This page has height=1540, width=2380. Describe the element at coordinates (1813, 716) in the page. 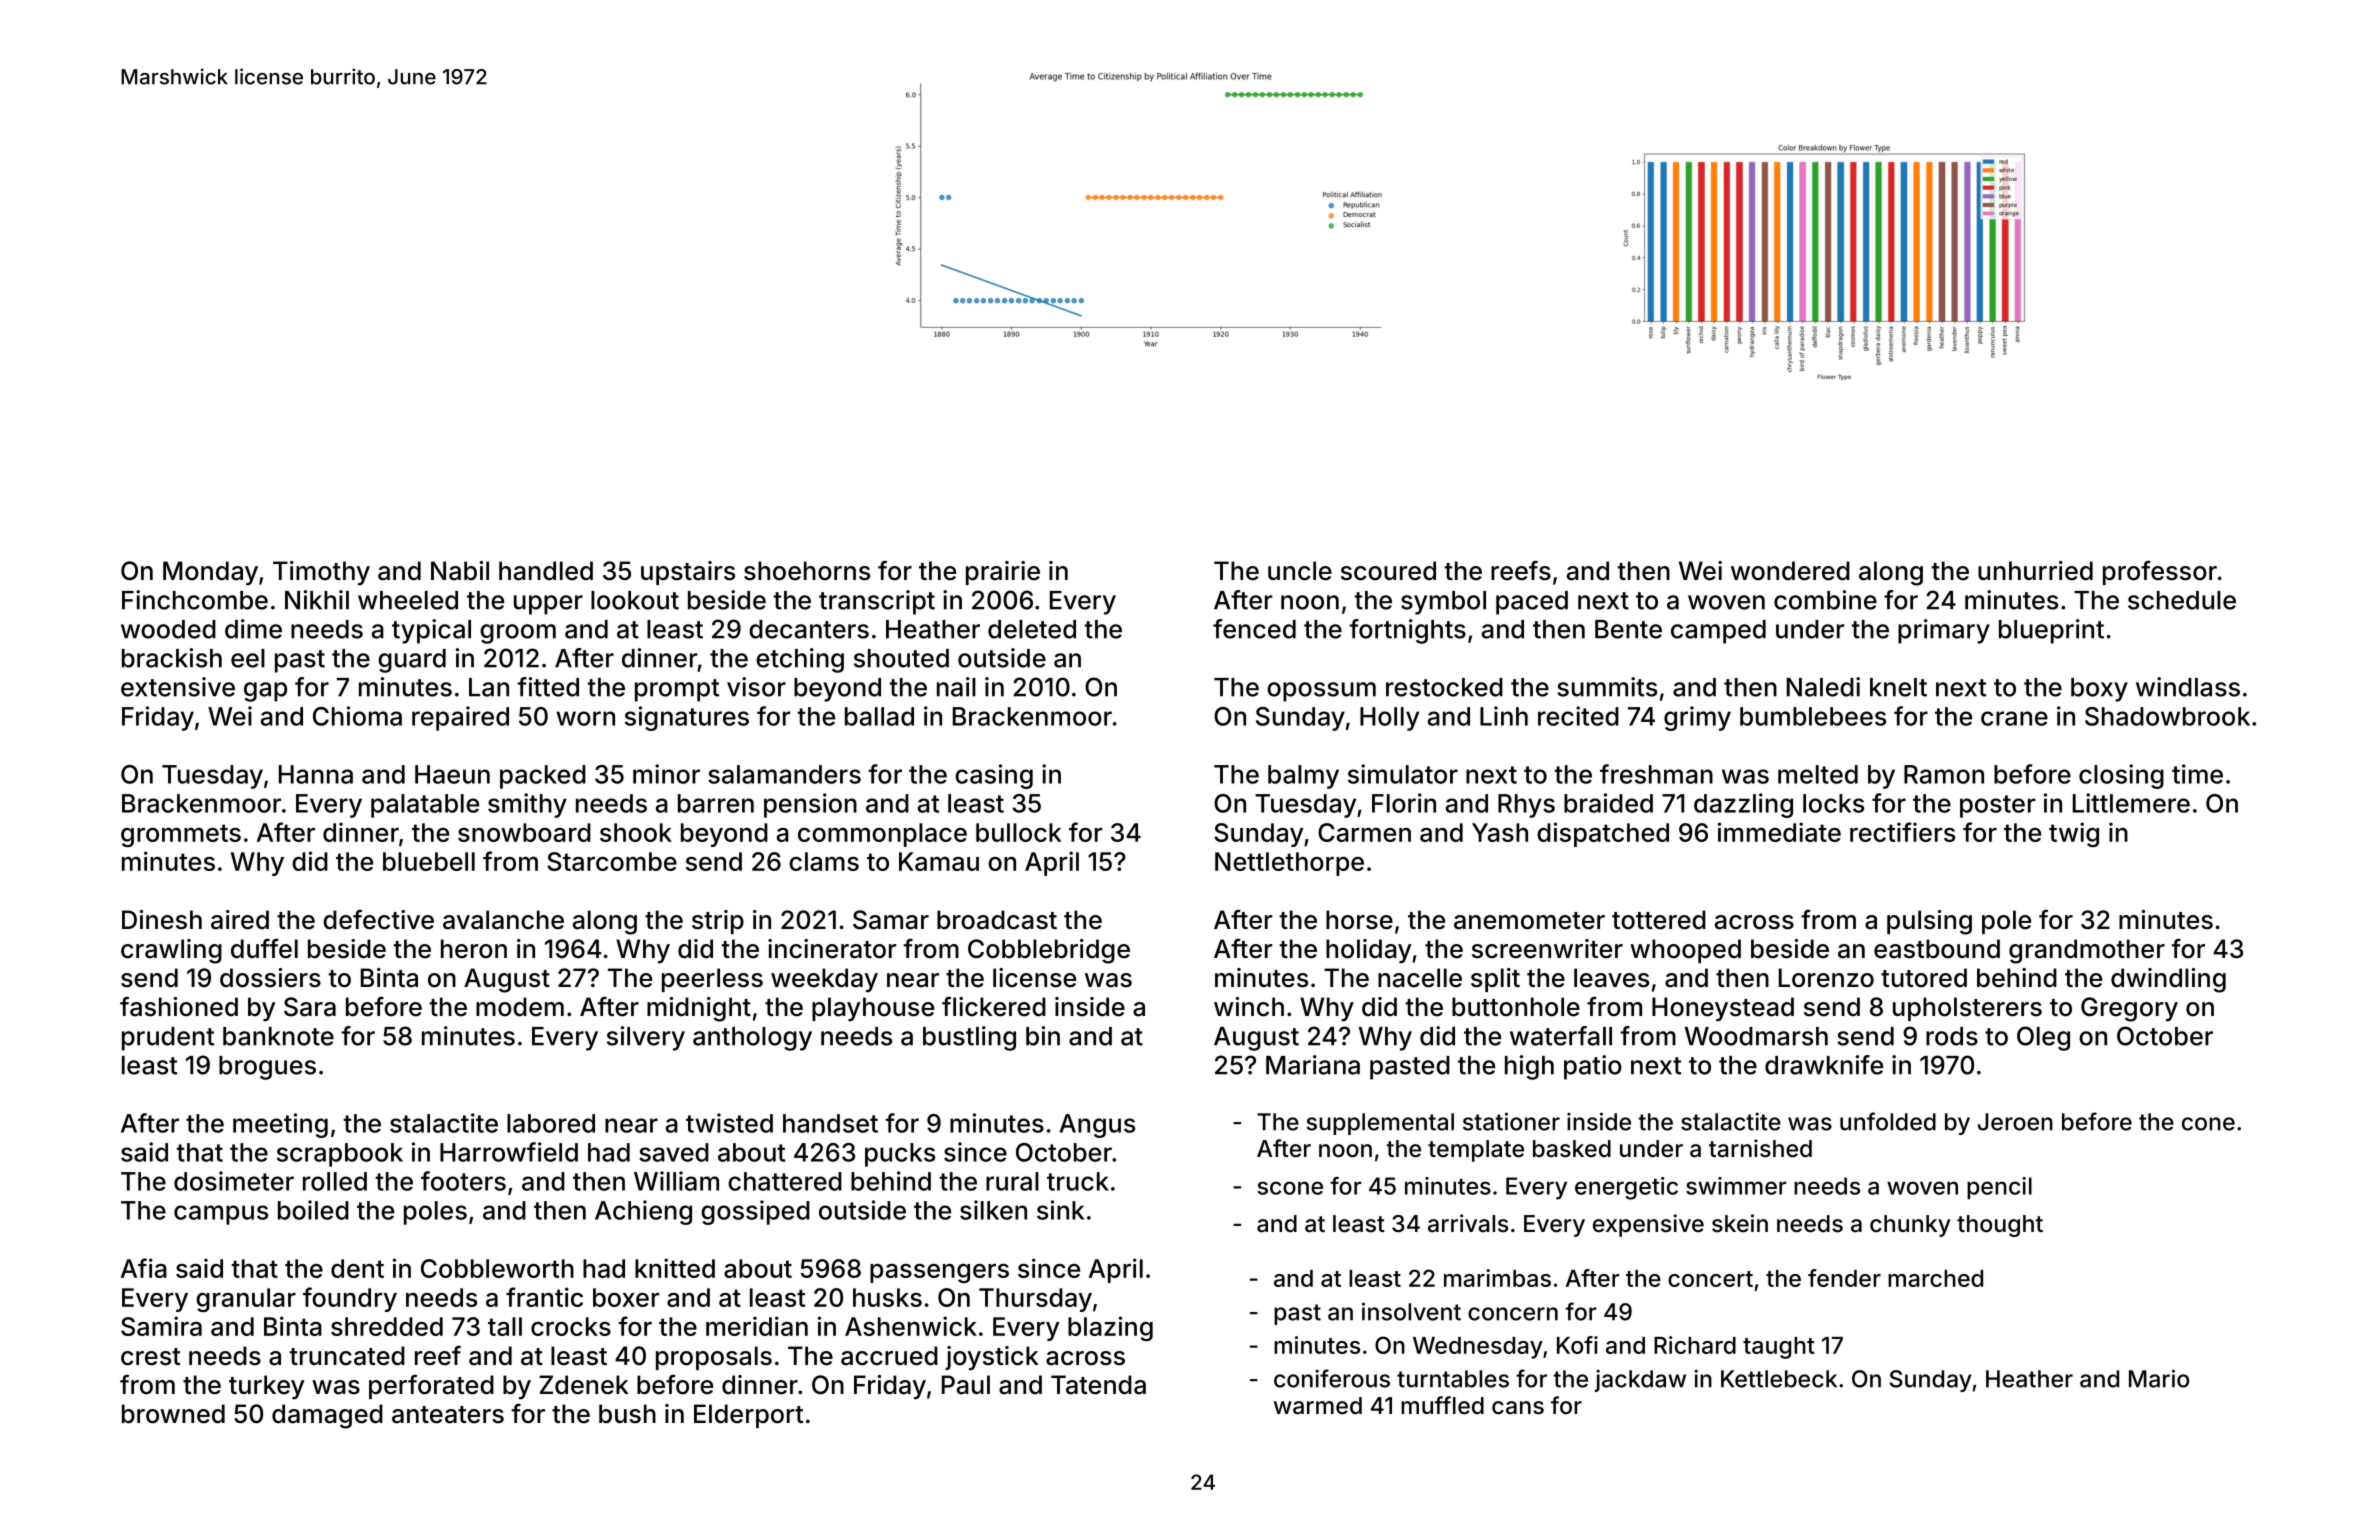

I see `bumblebees` at that location.
